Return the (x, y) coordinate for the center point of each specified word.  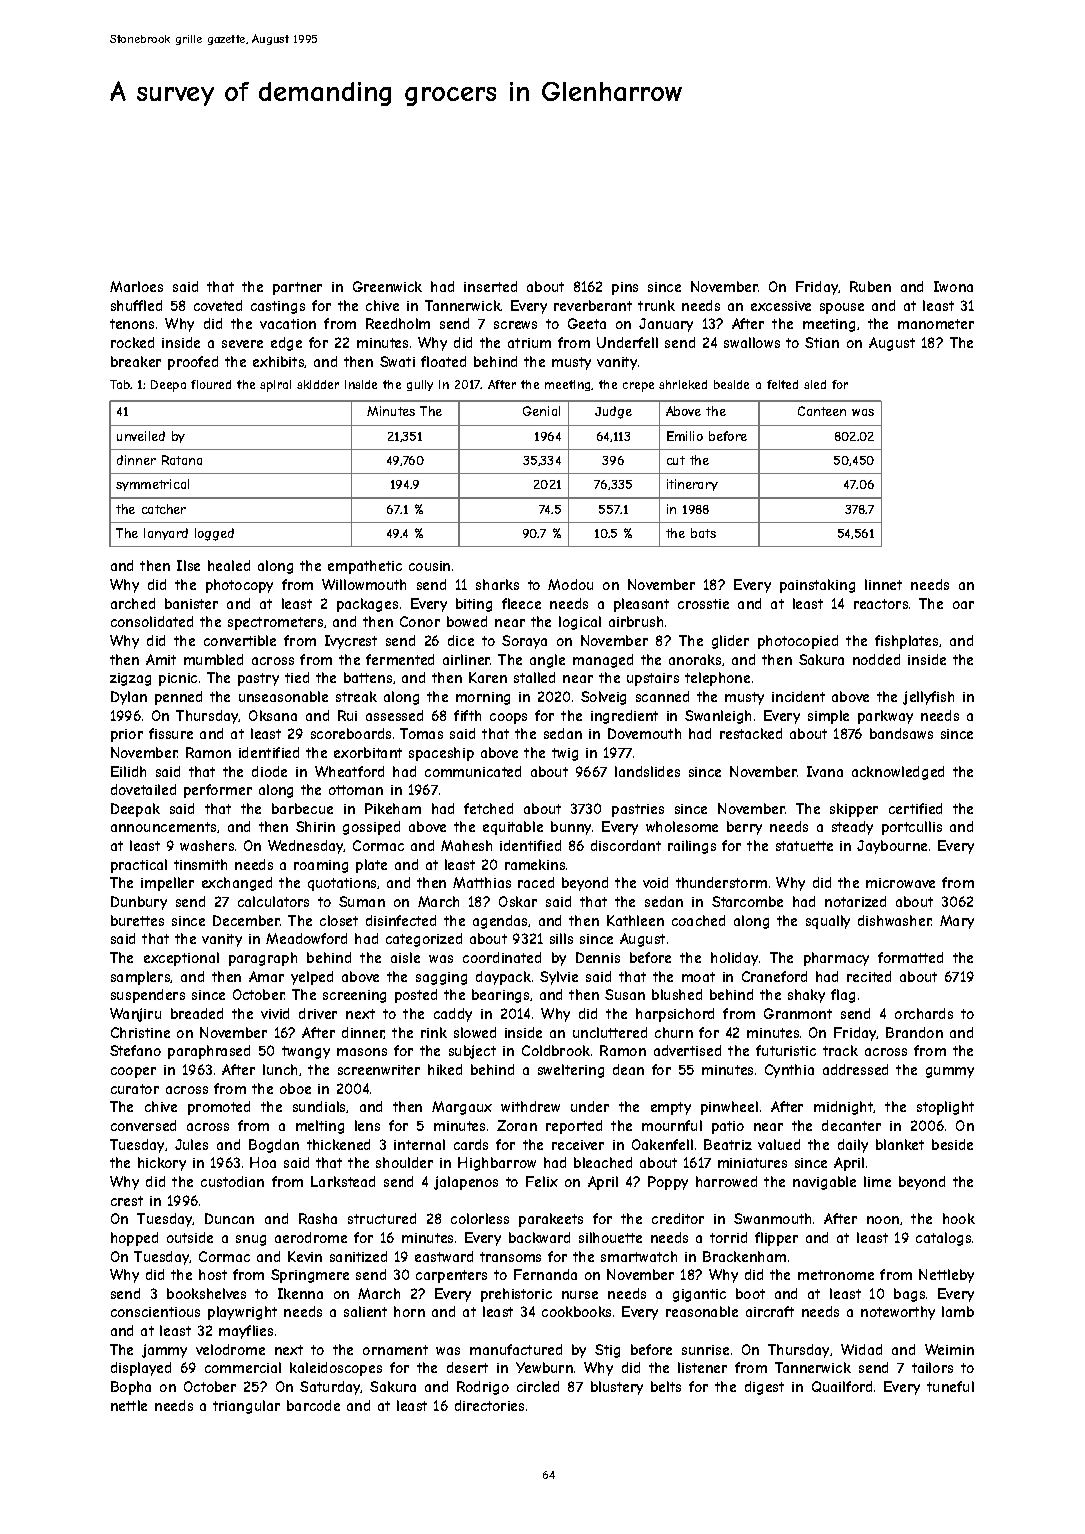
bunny (571, 828)
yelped (312, 978)
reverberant (593, 305)
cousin (429, 566)
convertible (240, 640)
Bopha (131, 1388)
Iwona (953, 286)
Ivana (825, 771)
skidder (318, 384)
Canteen (822, 411)
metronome (836, 1275)
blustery (617, 1388)
